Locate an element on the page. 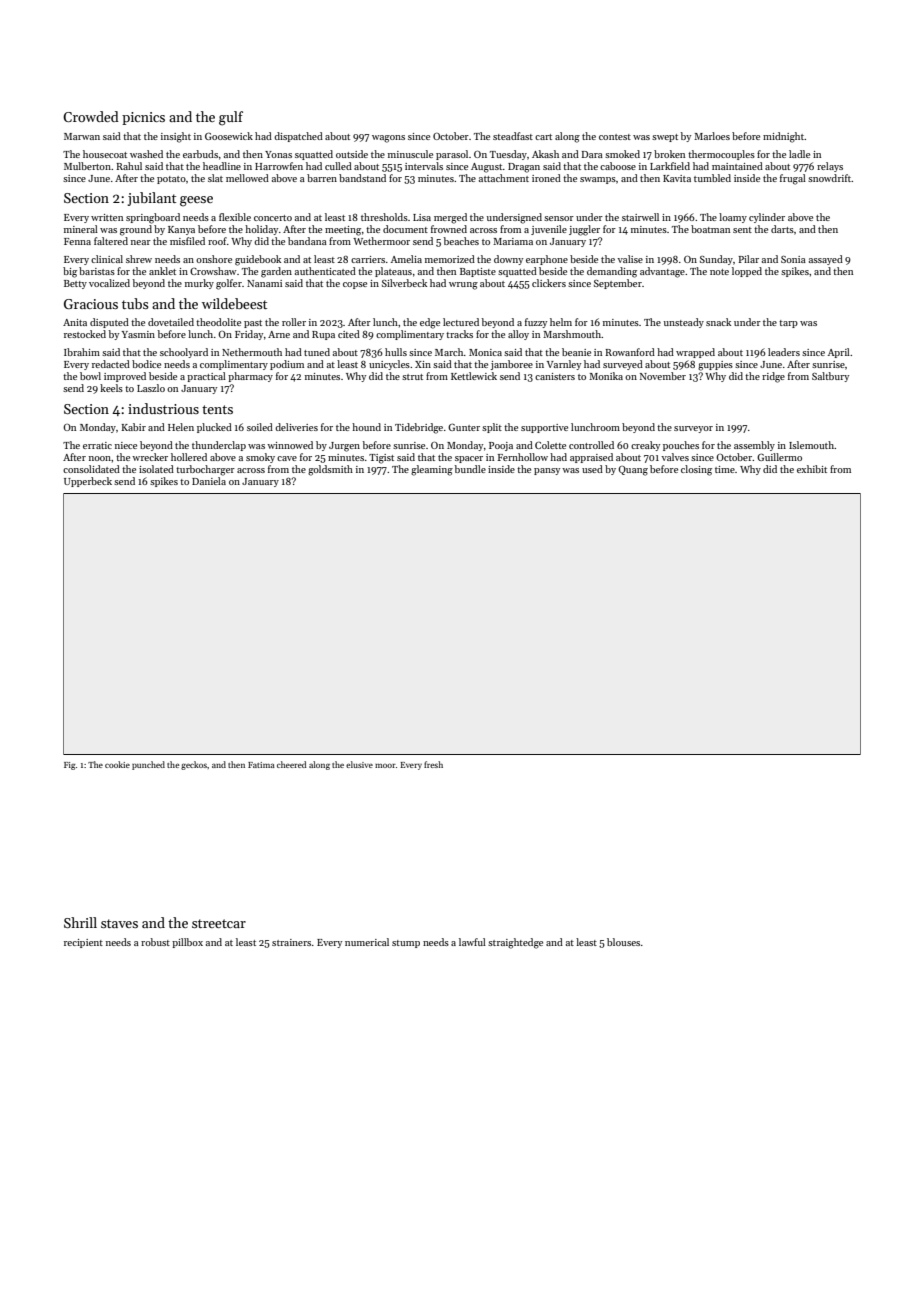 The width and height of the document is (924, 1308). goldsmith is located at coordinates (330, 470).
